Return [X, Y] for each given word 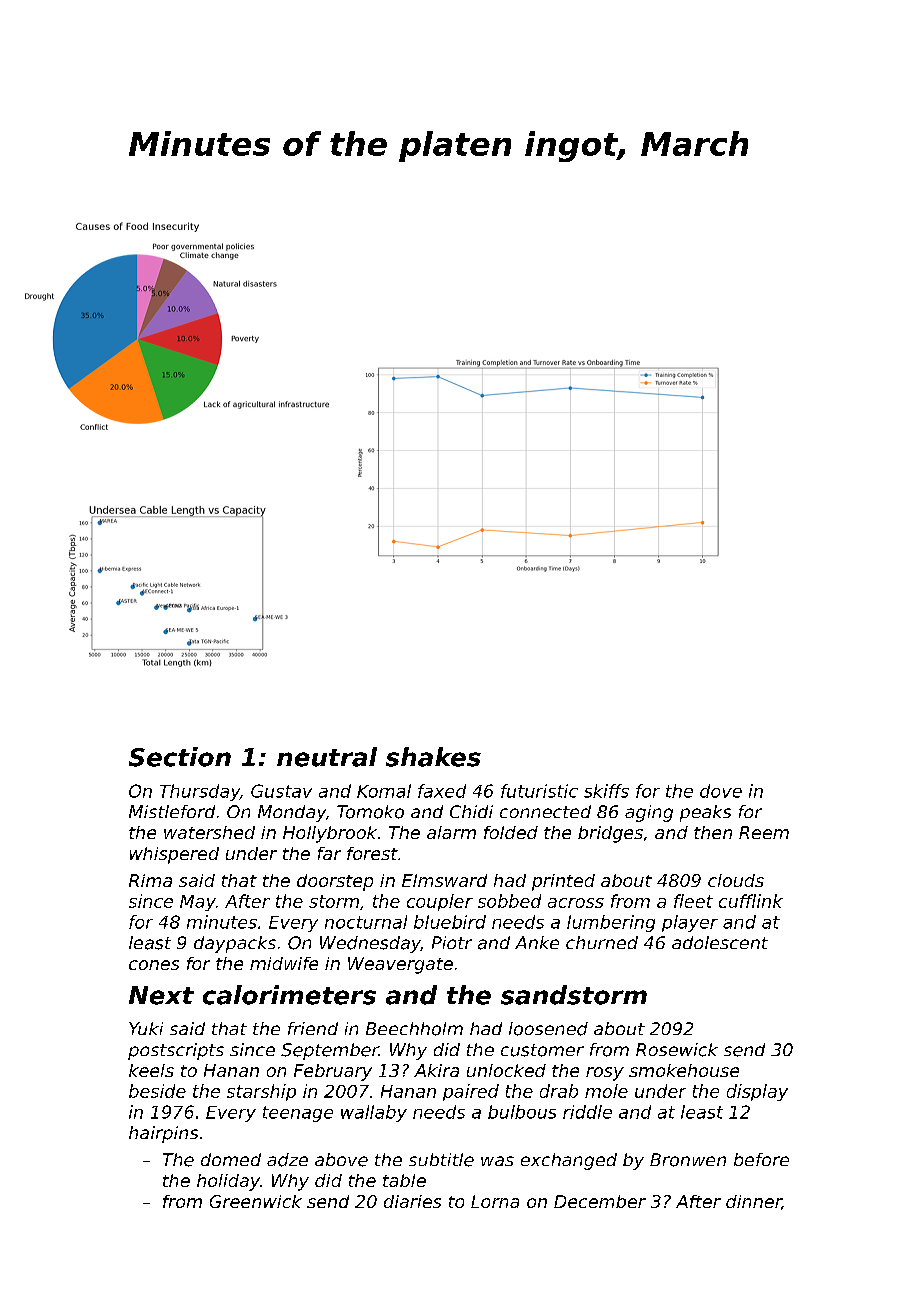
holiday [228, 1182]
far [329, 853]
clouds [736, 880]
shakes [433, 757]
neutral [327, 757]
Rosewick [677, 1050]
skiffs [606, 791]
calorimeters [289, 995]
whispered [174, 855]
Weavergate [400, 965]
